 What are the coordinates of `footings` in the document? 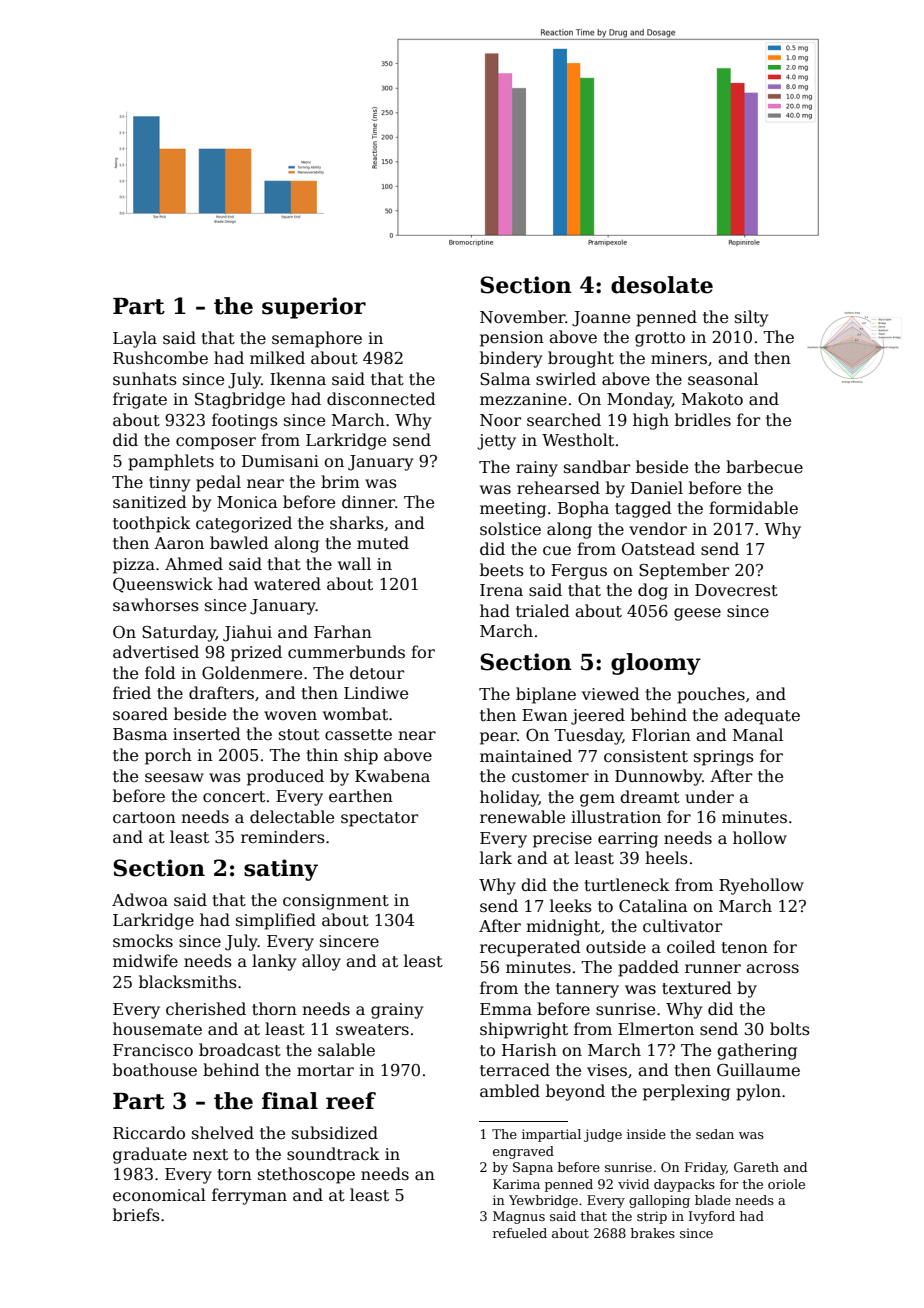 It's located at (245, 421).
